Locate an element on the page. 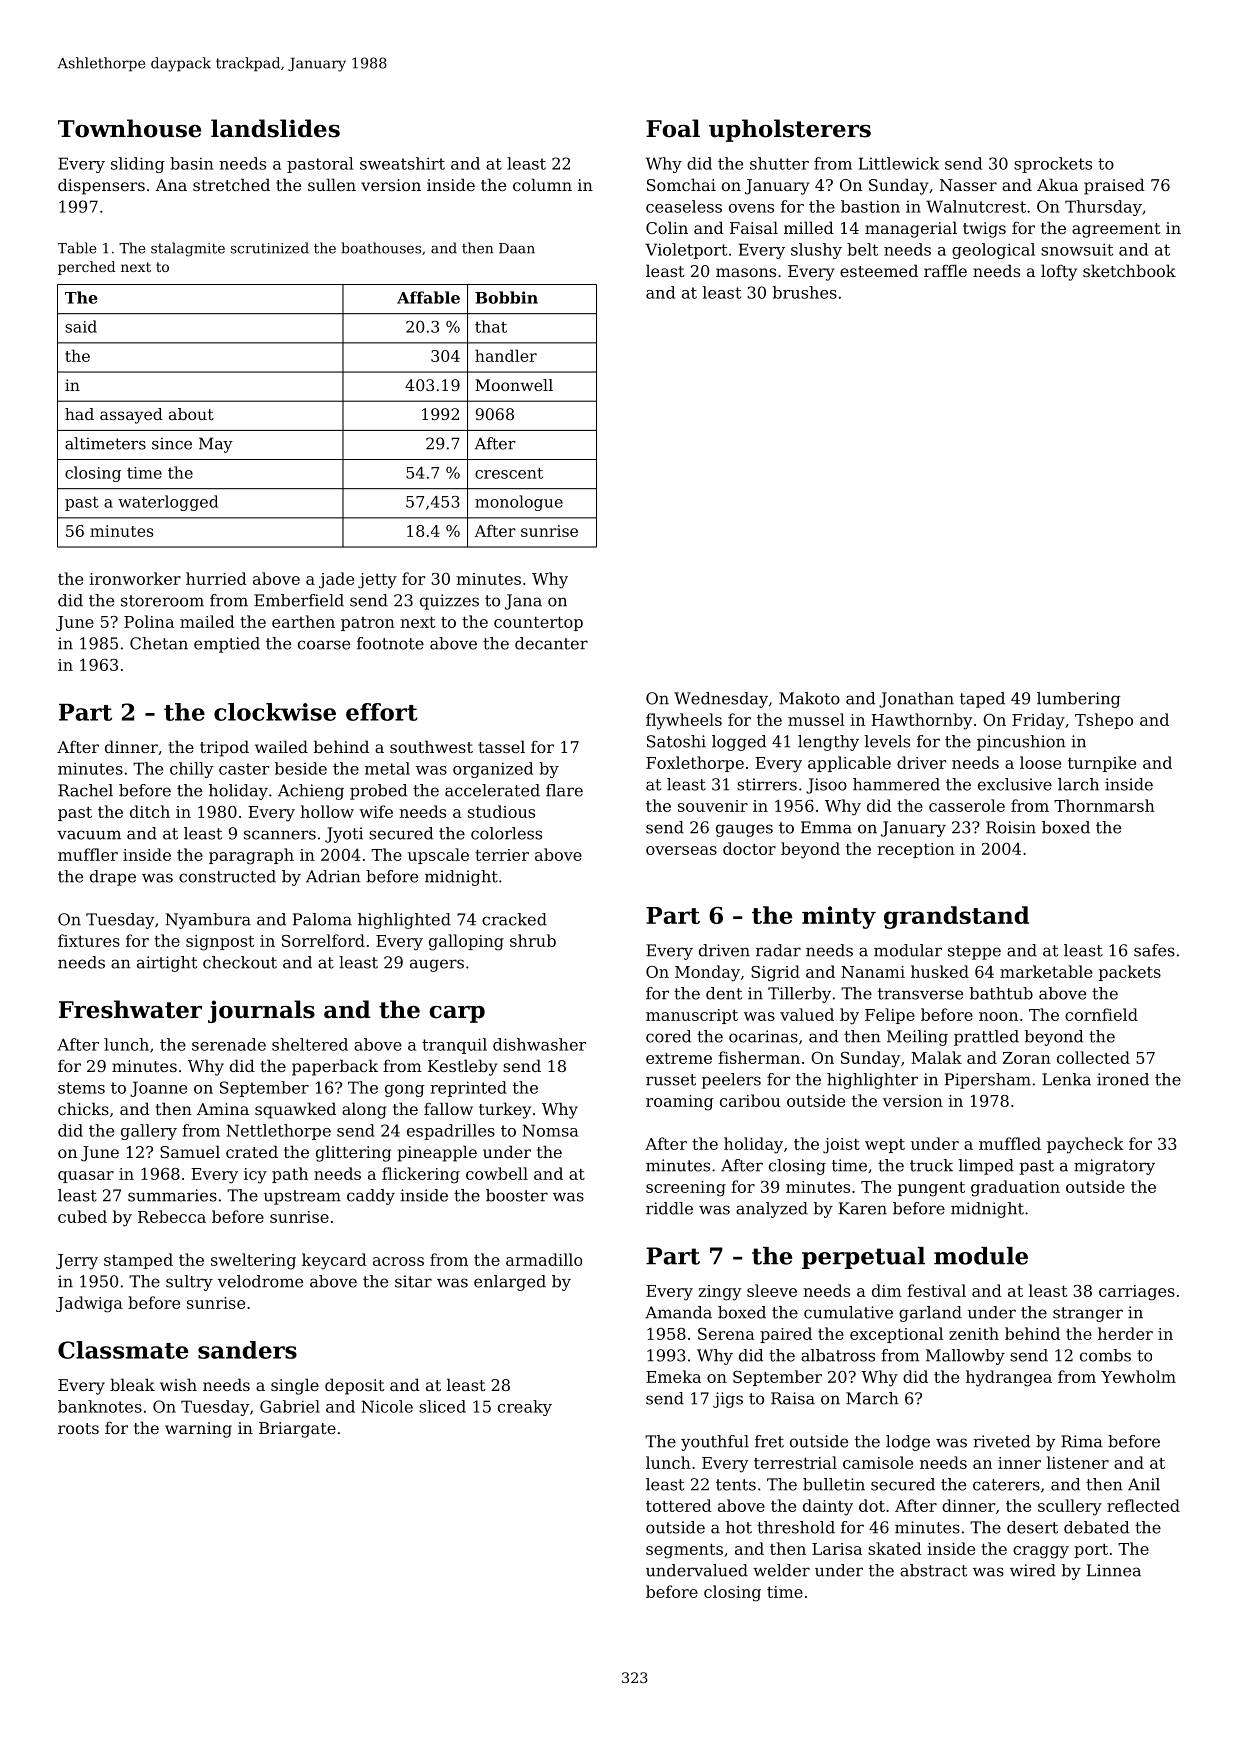 This image has width=1242, height=1757. lofty is located at coordinates (1059, 272).
